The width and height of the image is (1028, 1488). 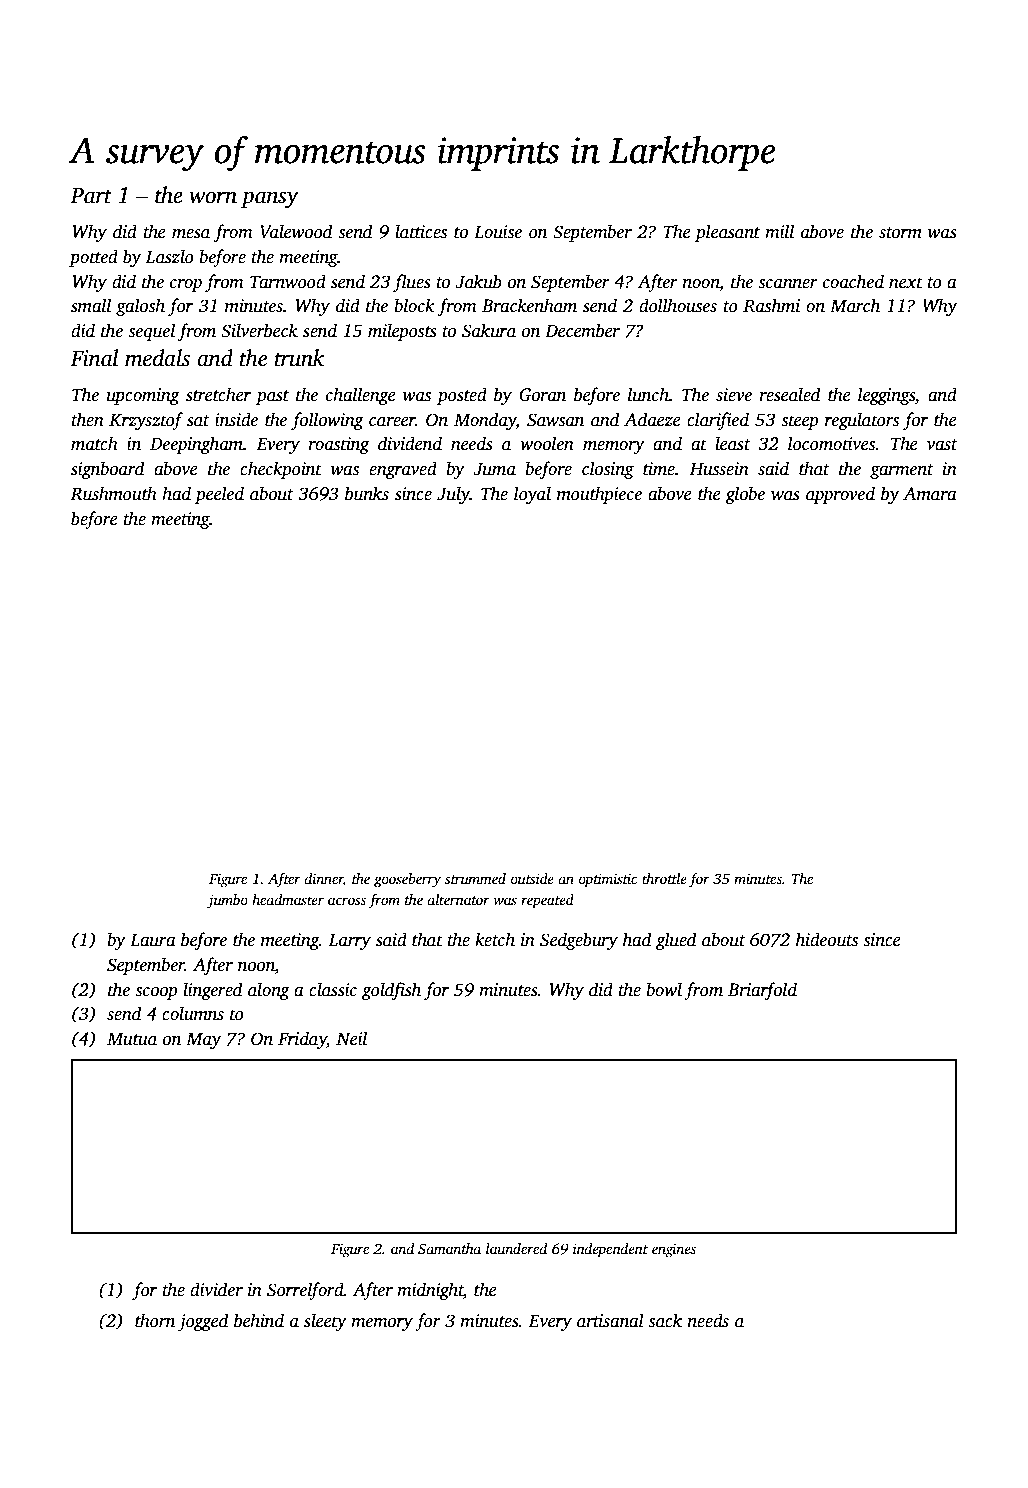 What do you see at coordinates (900, 233) in the image?
I see `storm` at bounding box center [900, 233].
